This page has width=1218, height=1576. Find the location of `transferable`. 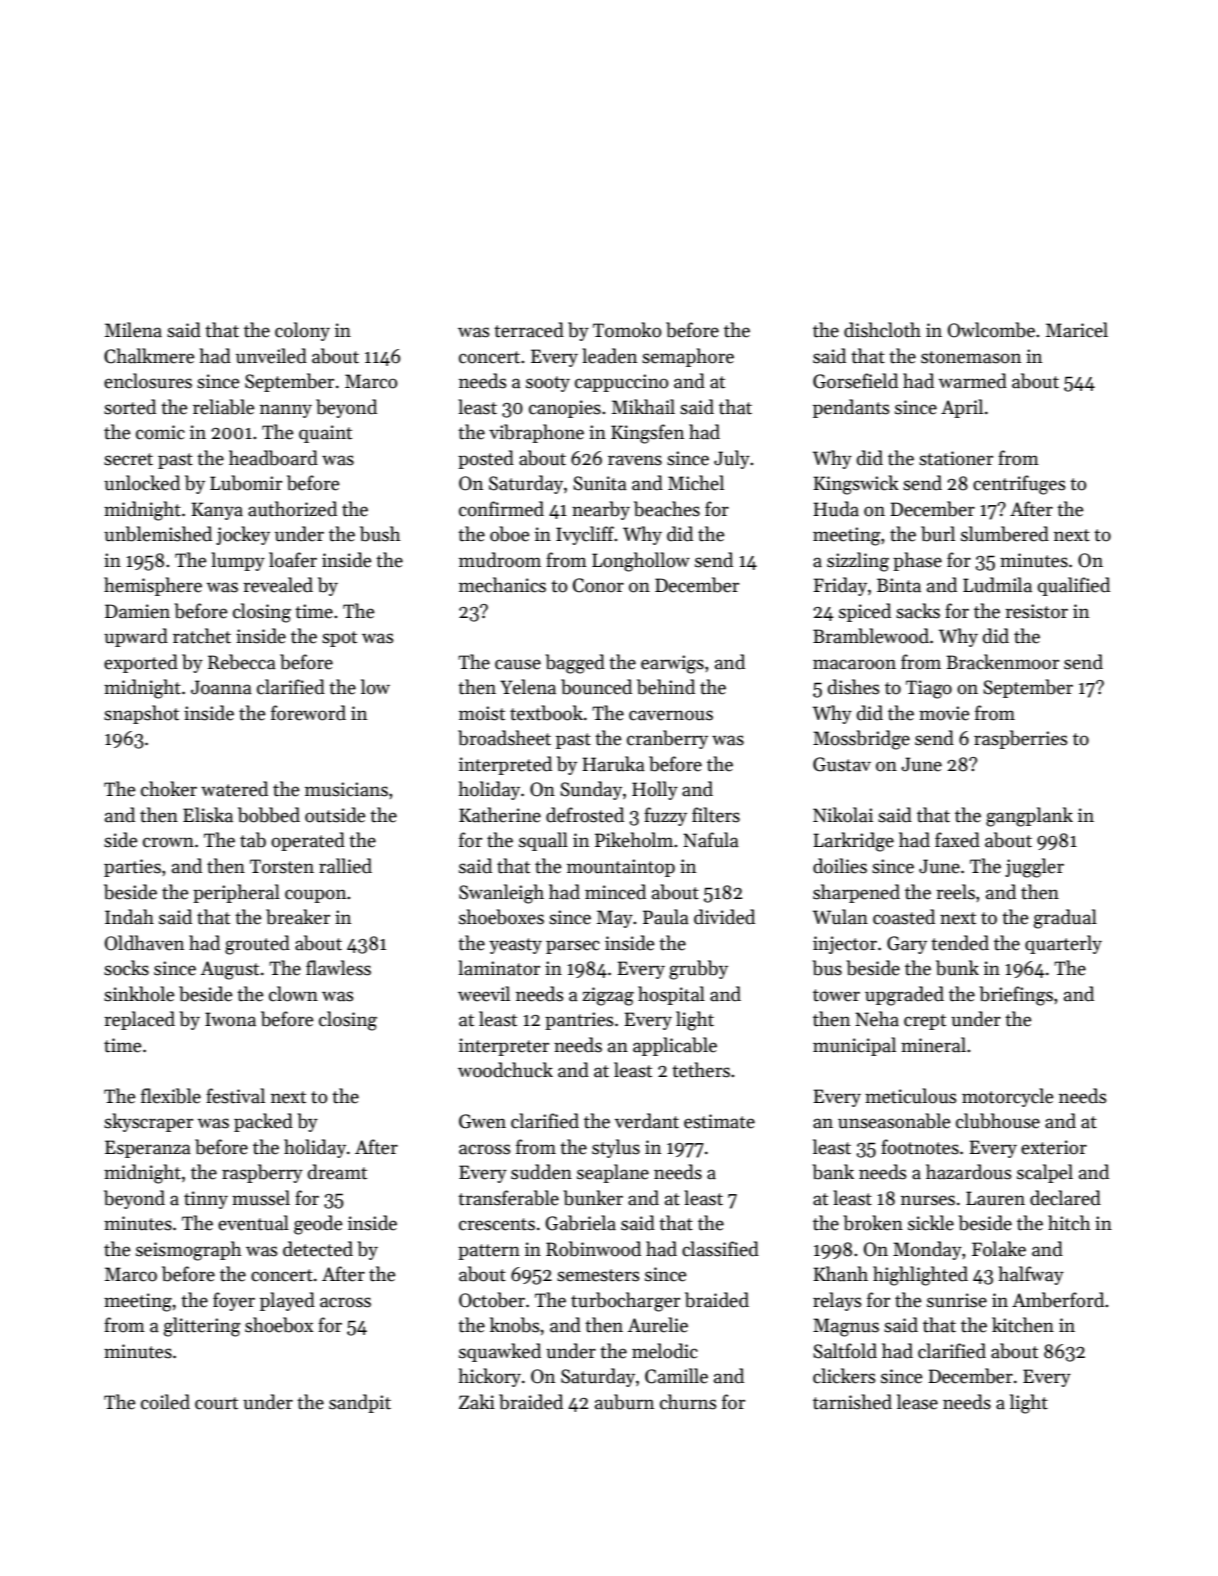

transferable is located at coordinates (508, 1198).
